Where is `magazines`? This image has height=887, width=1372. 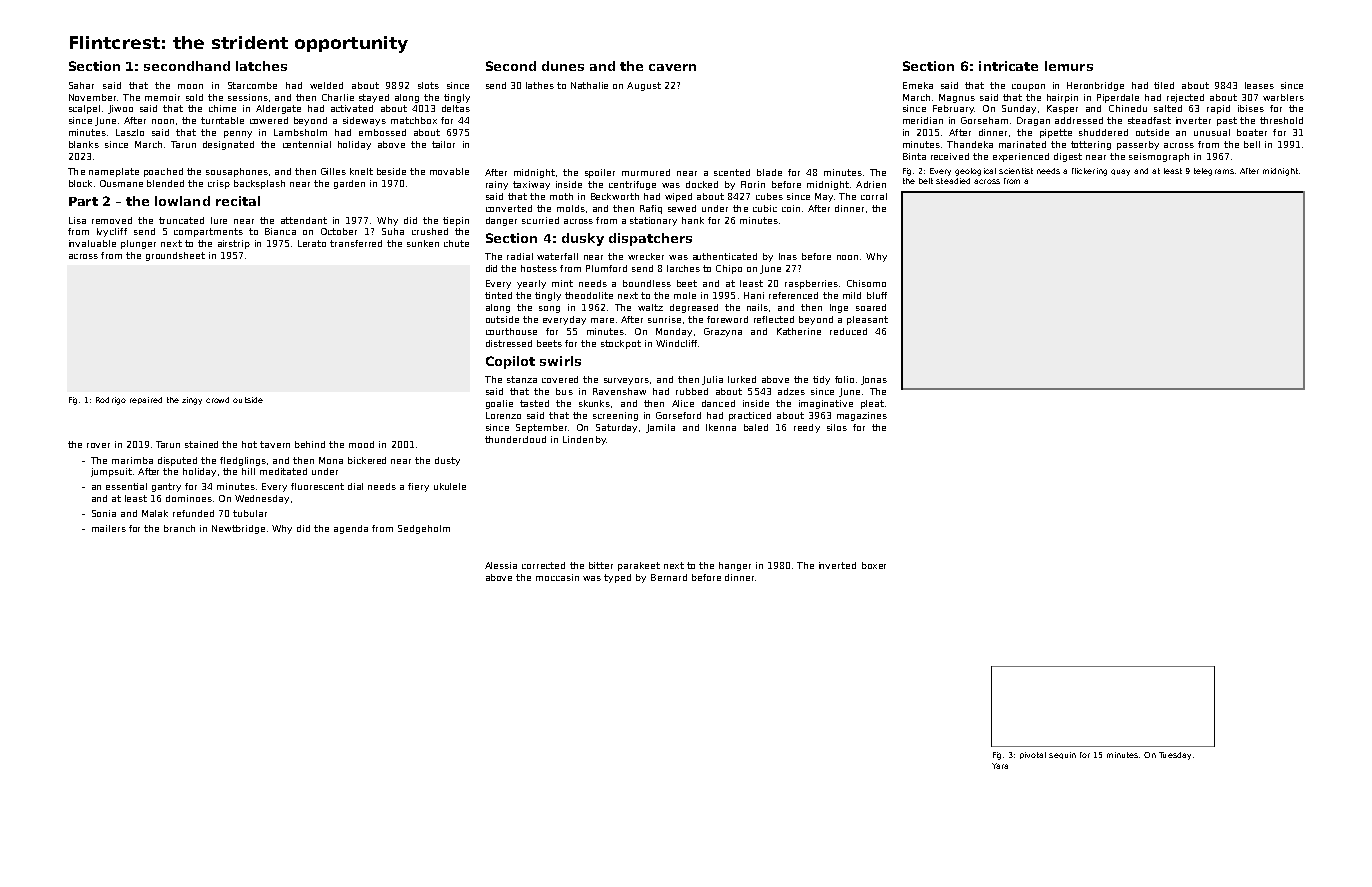 magazines is located at coordinates (862, 416).
